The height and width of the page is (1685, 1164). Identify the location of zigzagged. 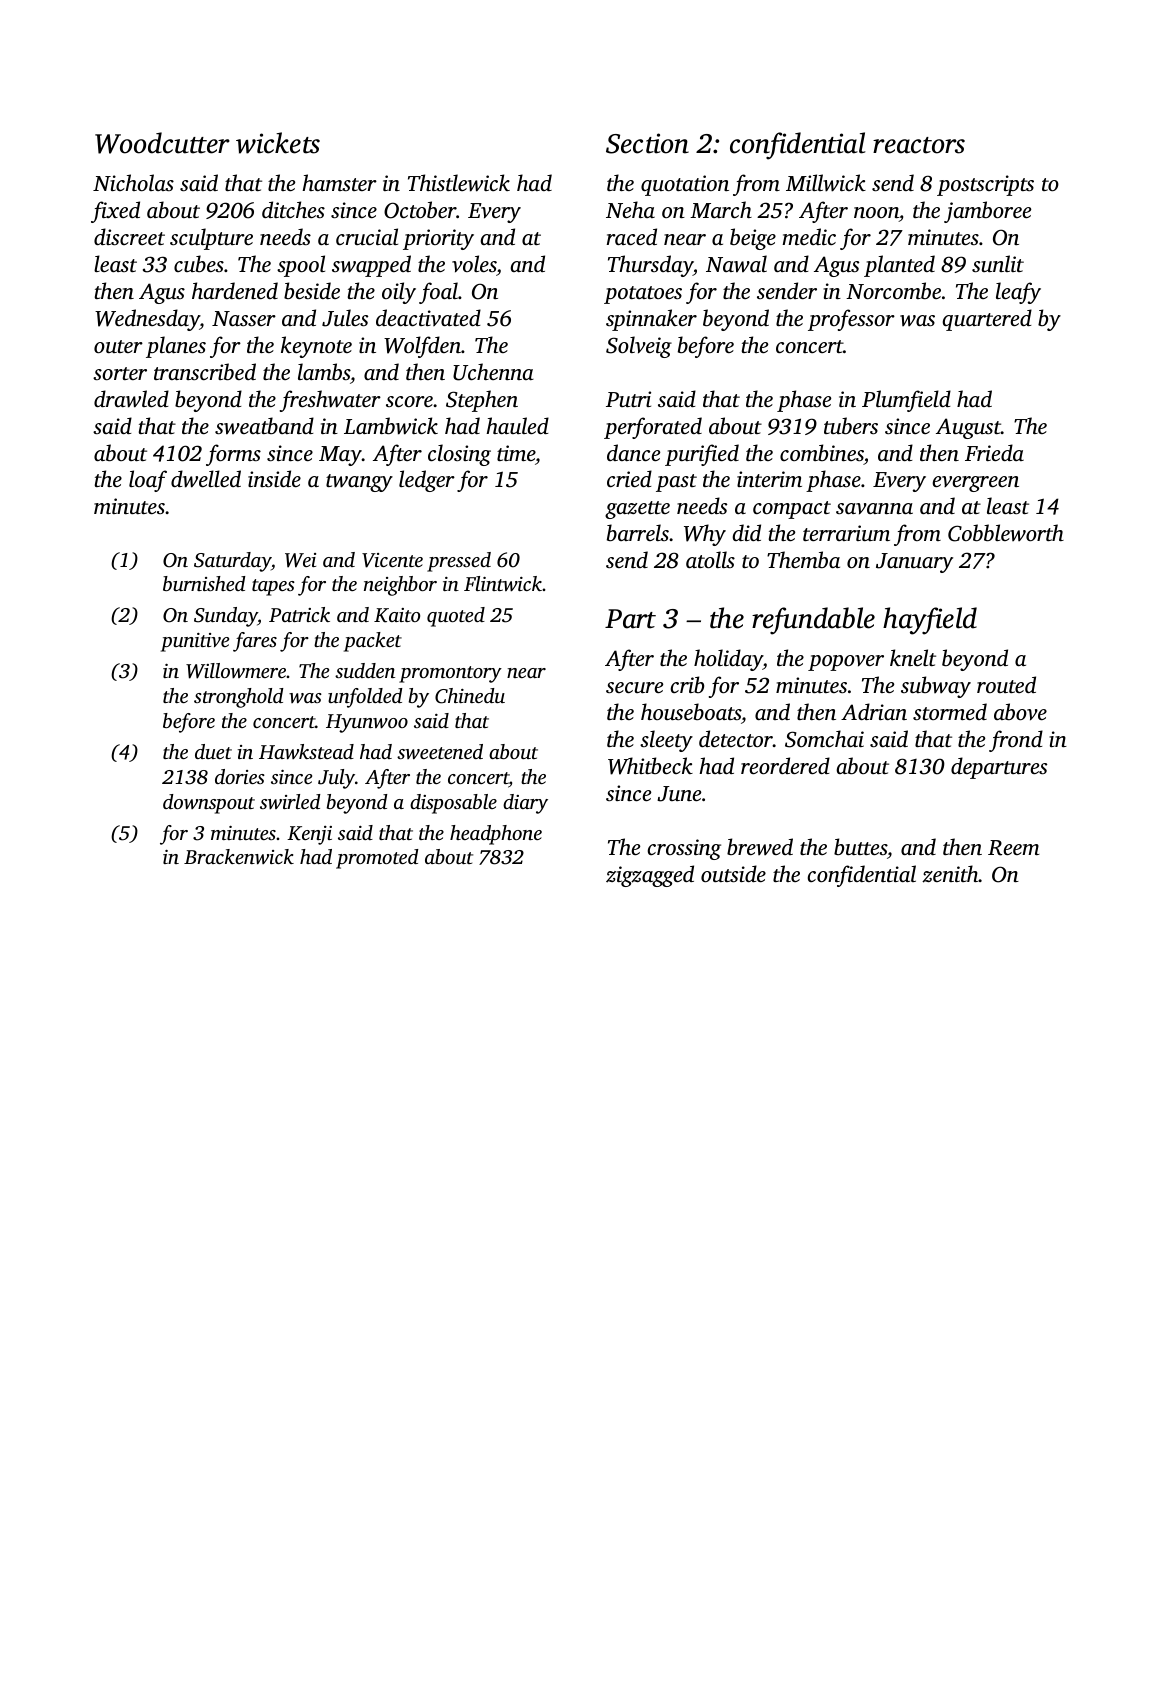
(650, 876).
